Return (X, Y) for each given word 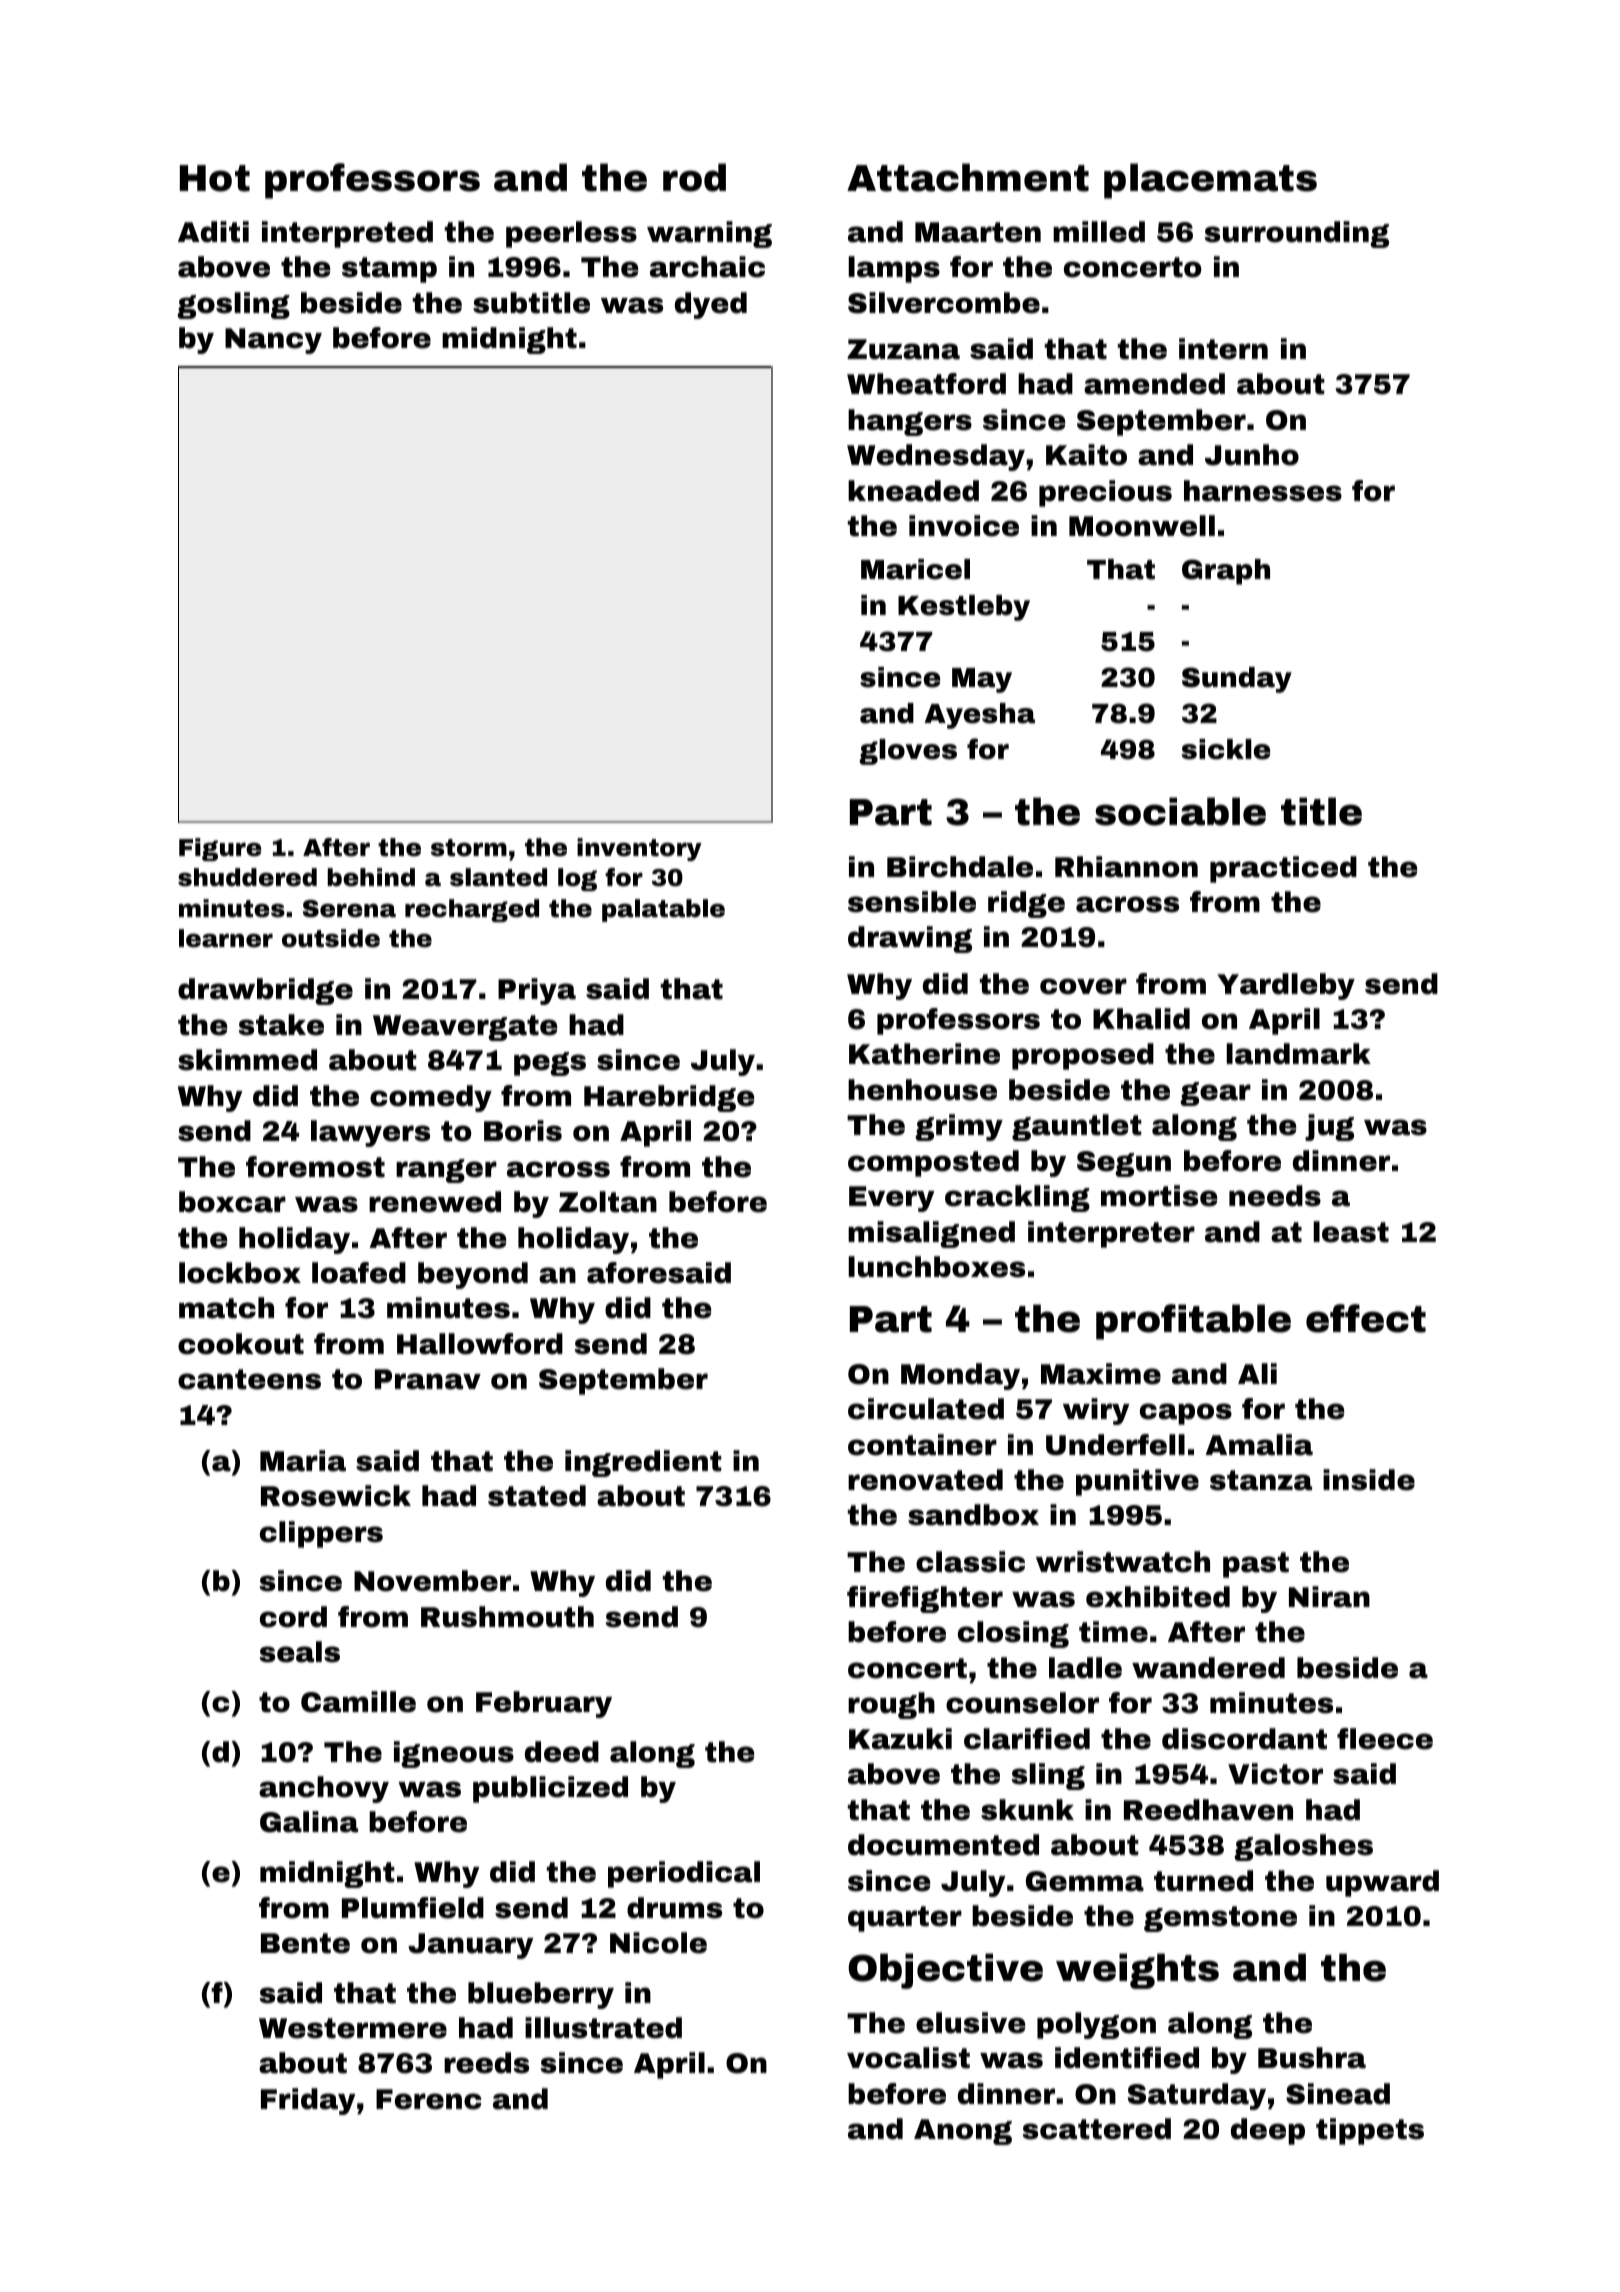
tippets (1370, 2131)
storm (469, 848)
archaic (707, 267)
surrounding (1297, 234)
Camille (358, 1702)
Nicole (658, 1943)
